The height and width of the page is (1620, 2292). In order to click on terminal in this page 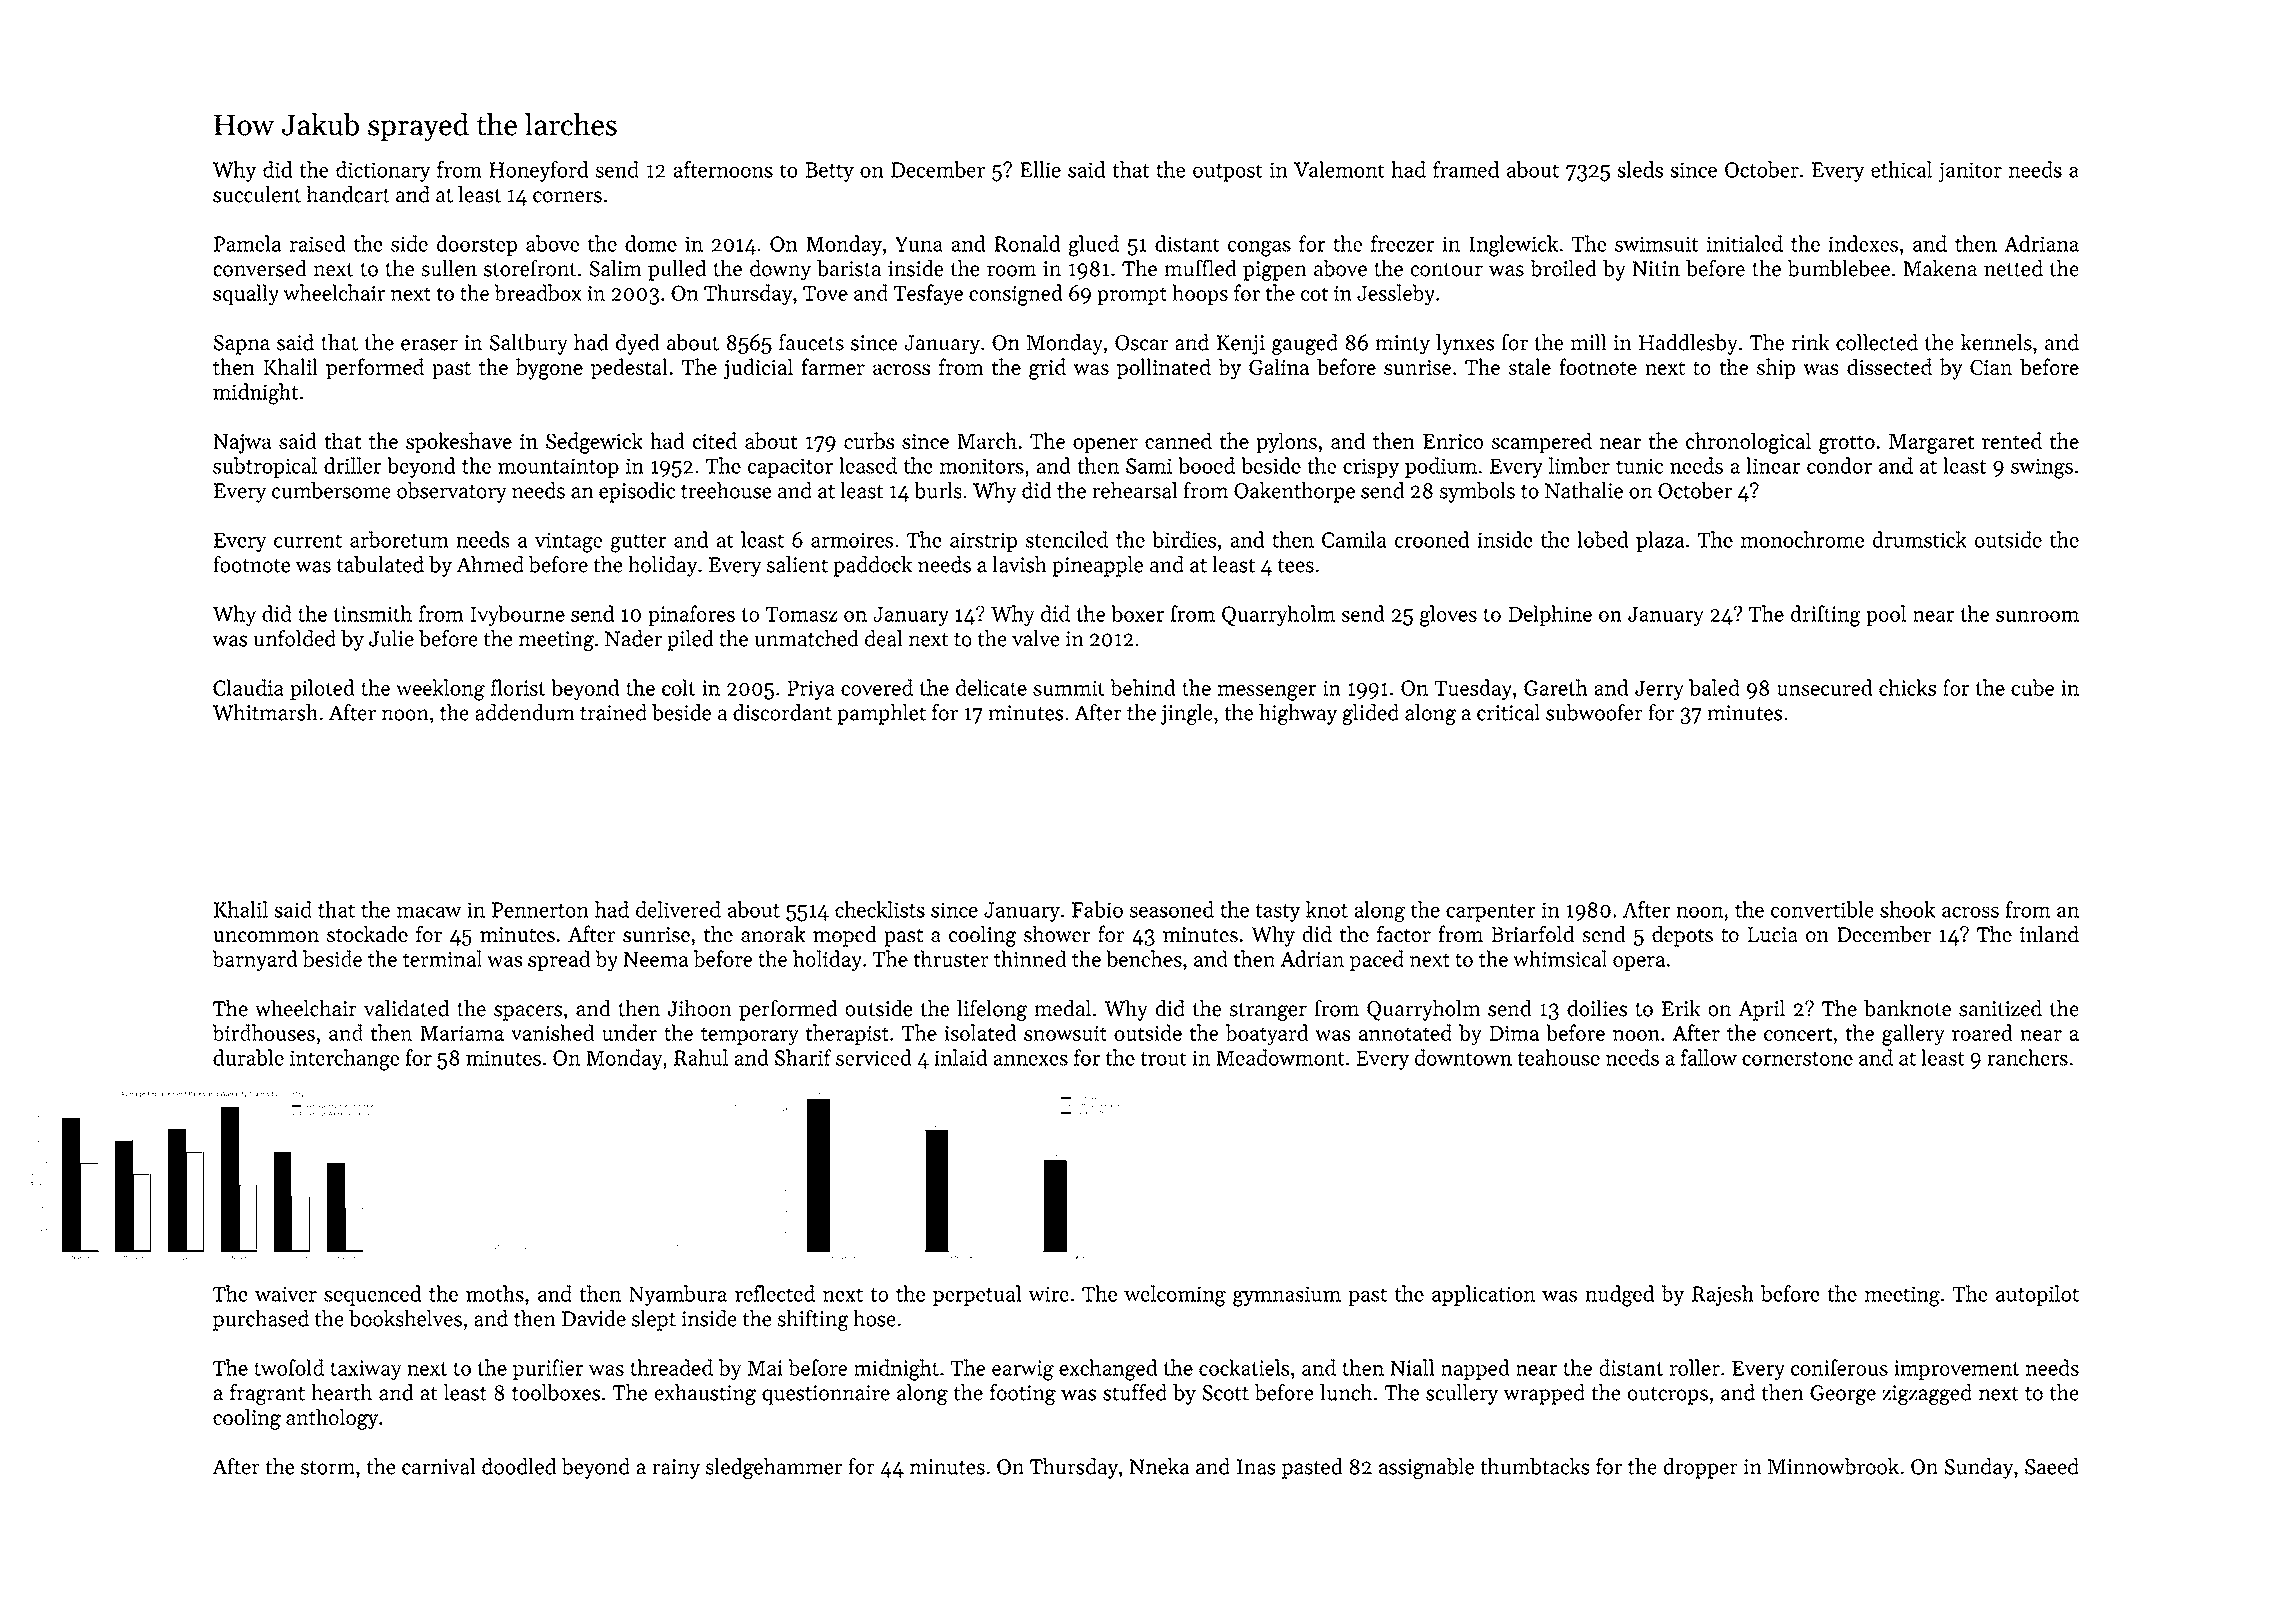, I will do `click(442, 958)`.
